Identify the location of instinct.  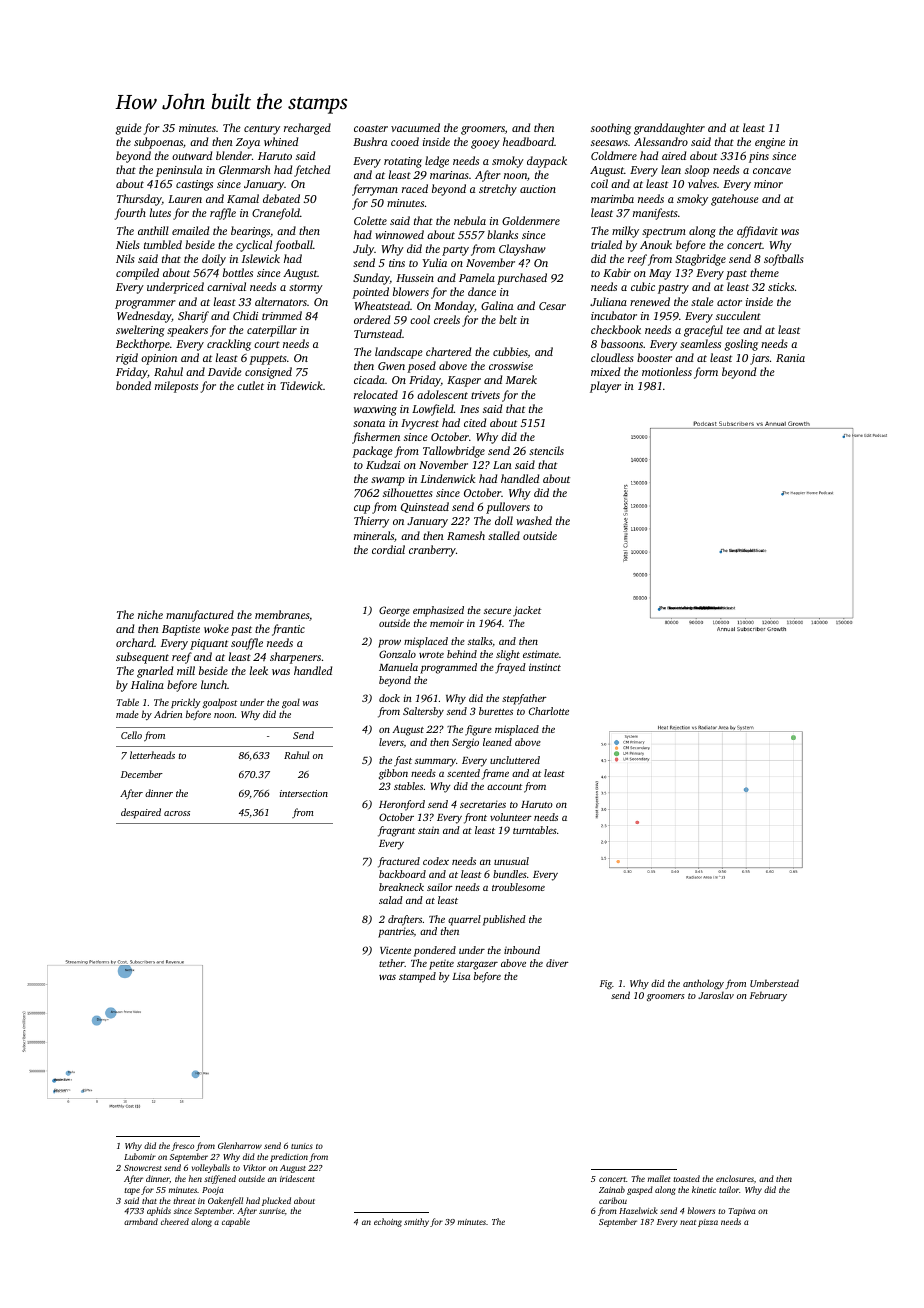
(545, 667).
